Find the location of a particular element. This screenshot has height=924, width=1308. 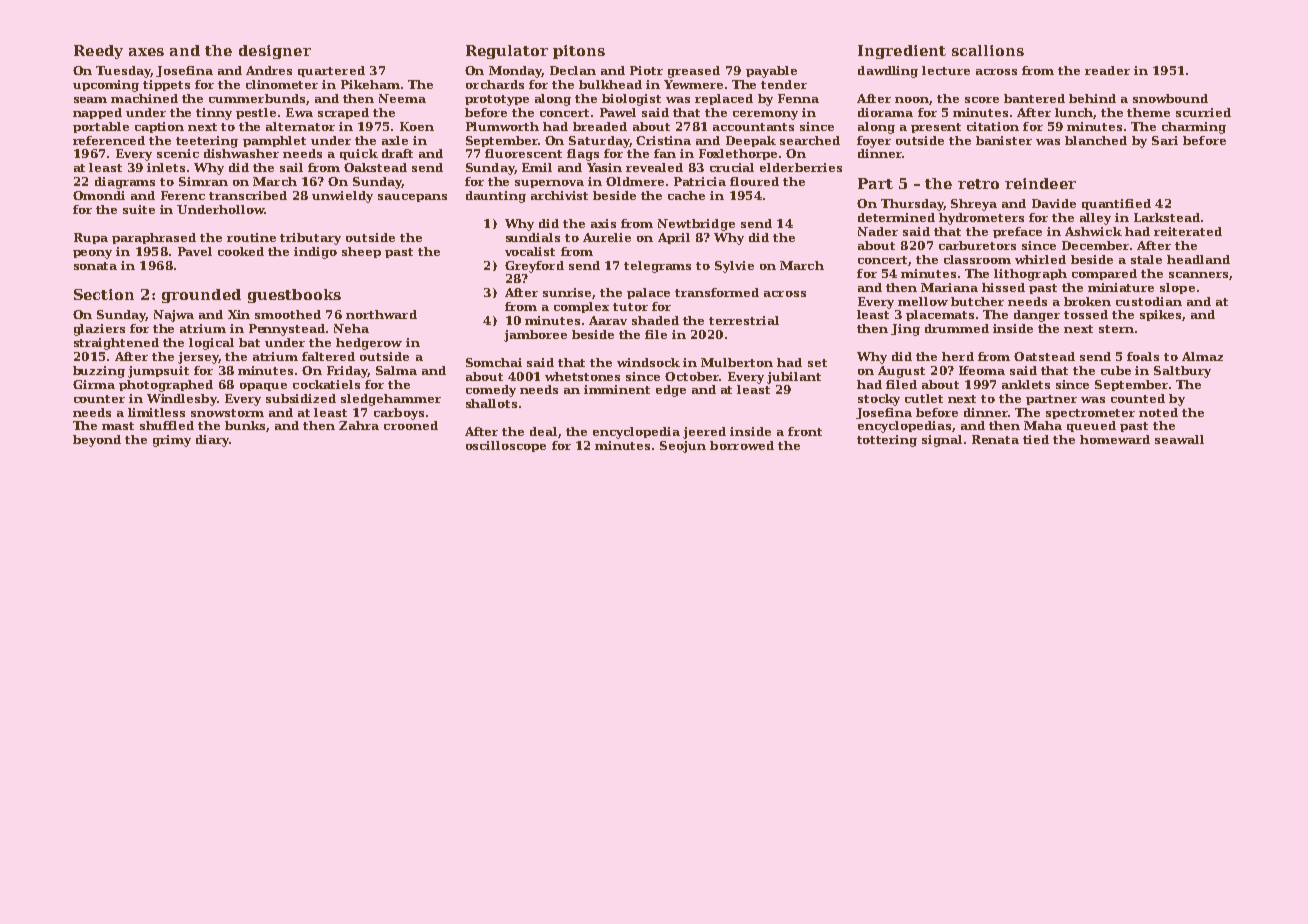

blanched is located at coordinates (1096, 140).
